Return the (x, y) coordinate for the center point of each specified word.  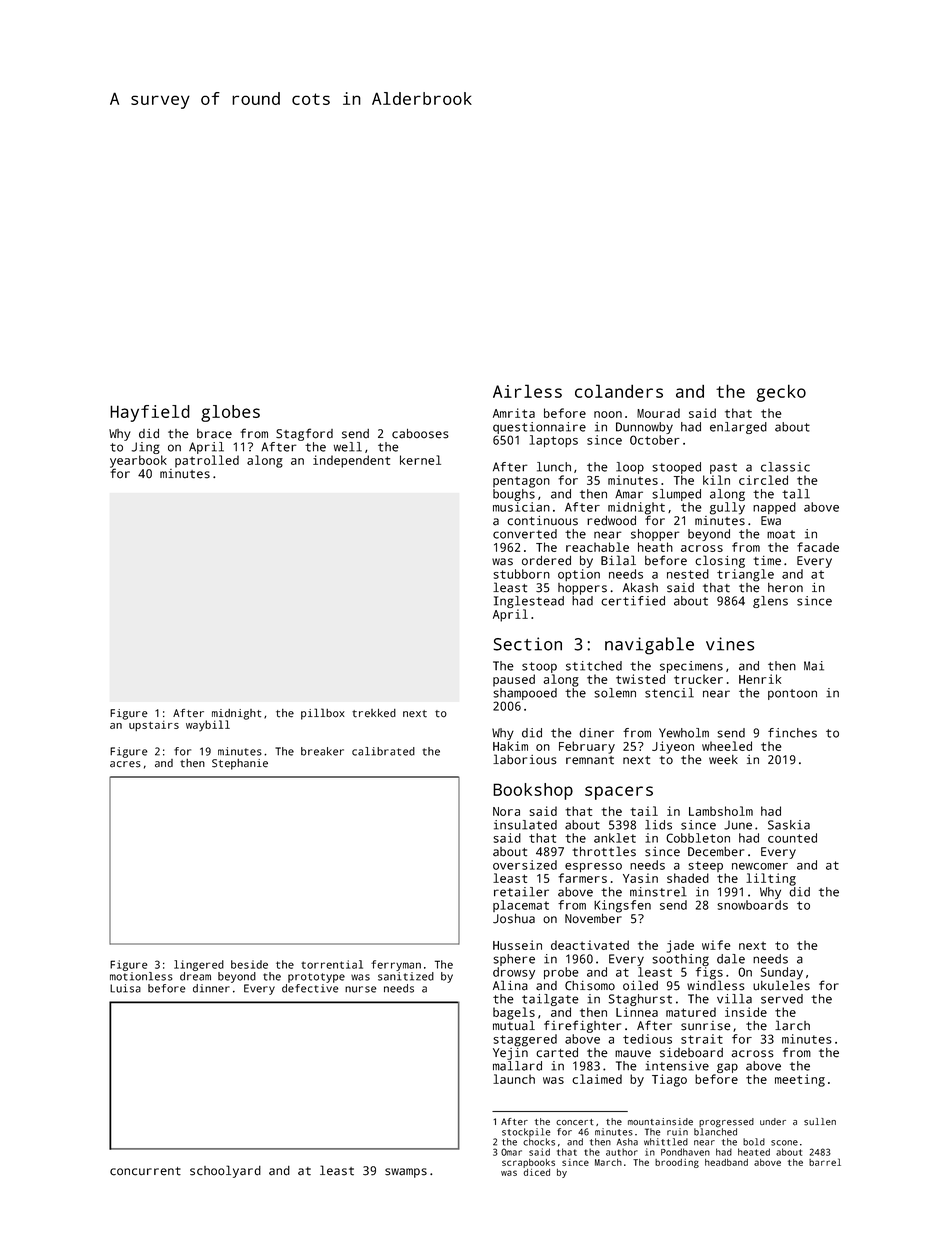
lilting (771, 879)
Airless (527, 391)
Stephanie (240, 764)
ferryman (396, 965)
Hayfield (150, 413)
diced (536, 1172)
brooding (677, 1163)
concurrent (145, 1171)
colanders (619, 391)
